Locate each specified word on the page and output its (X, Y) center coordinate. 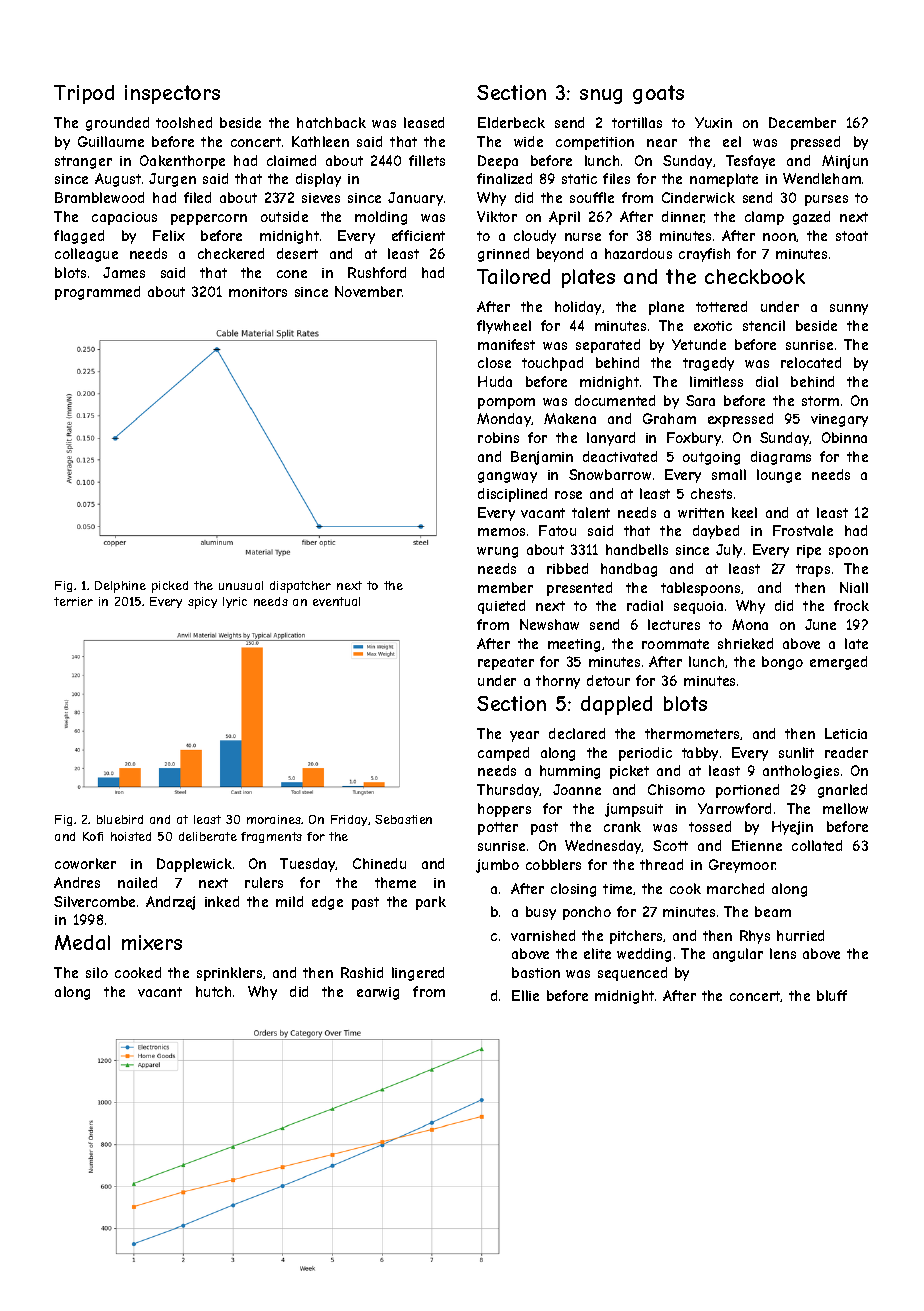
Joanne (577, 789)
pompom (506, 403)
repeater (506, 663)
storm (820, 401)
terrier (73, 601)
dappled (616, 705)
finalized (504, 178)
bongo (782, 663)
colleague (86, 255)
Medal (82, 942)
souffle (592, 197)
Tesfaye (750, 162)
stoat (852, 236)
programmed (97, 293)
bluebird (120, 819)
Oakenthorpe (182, 162)
